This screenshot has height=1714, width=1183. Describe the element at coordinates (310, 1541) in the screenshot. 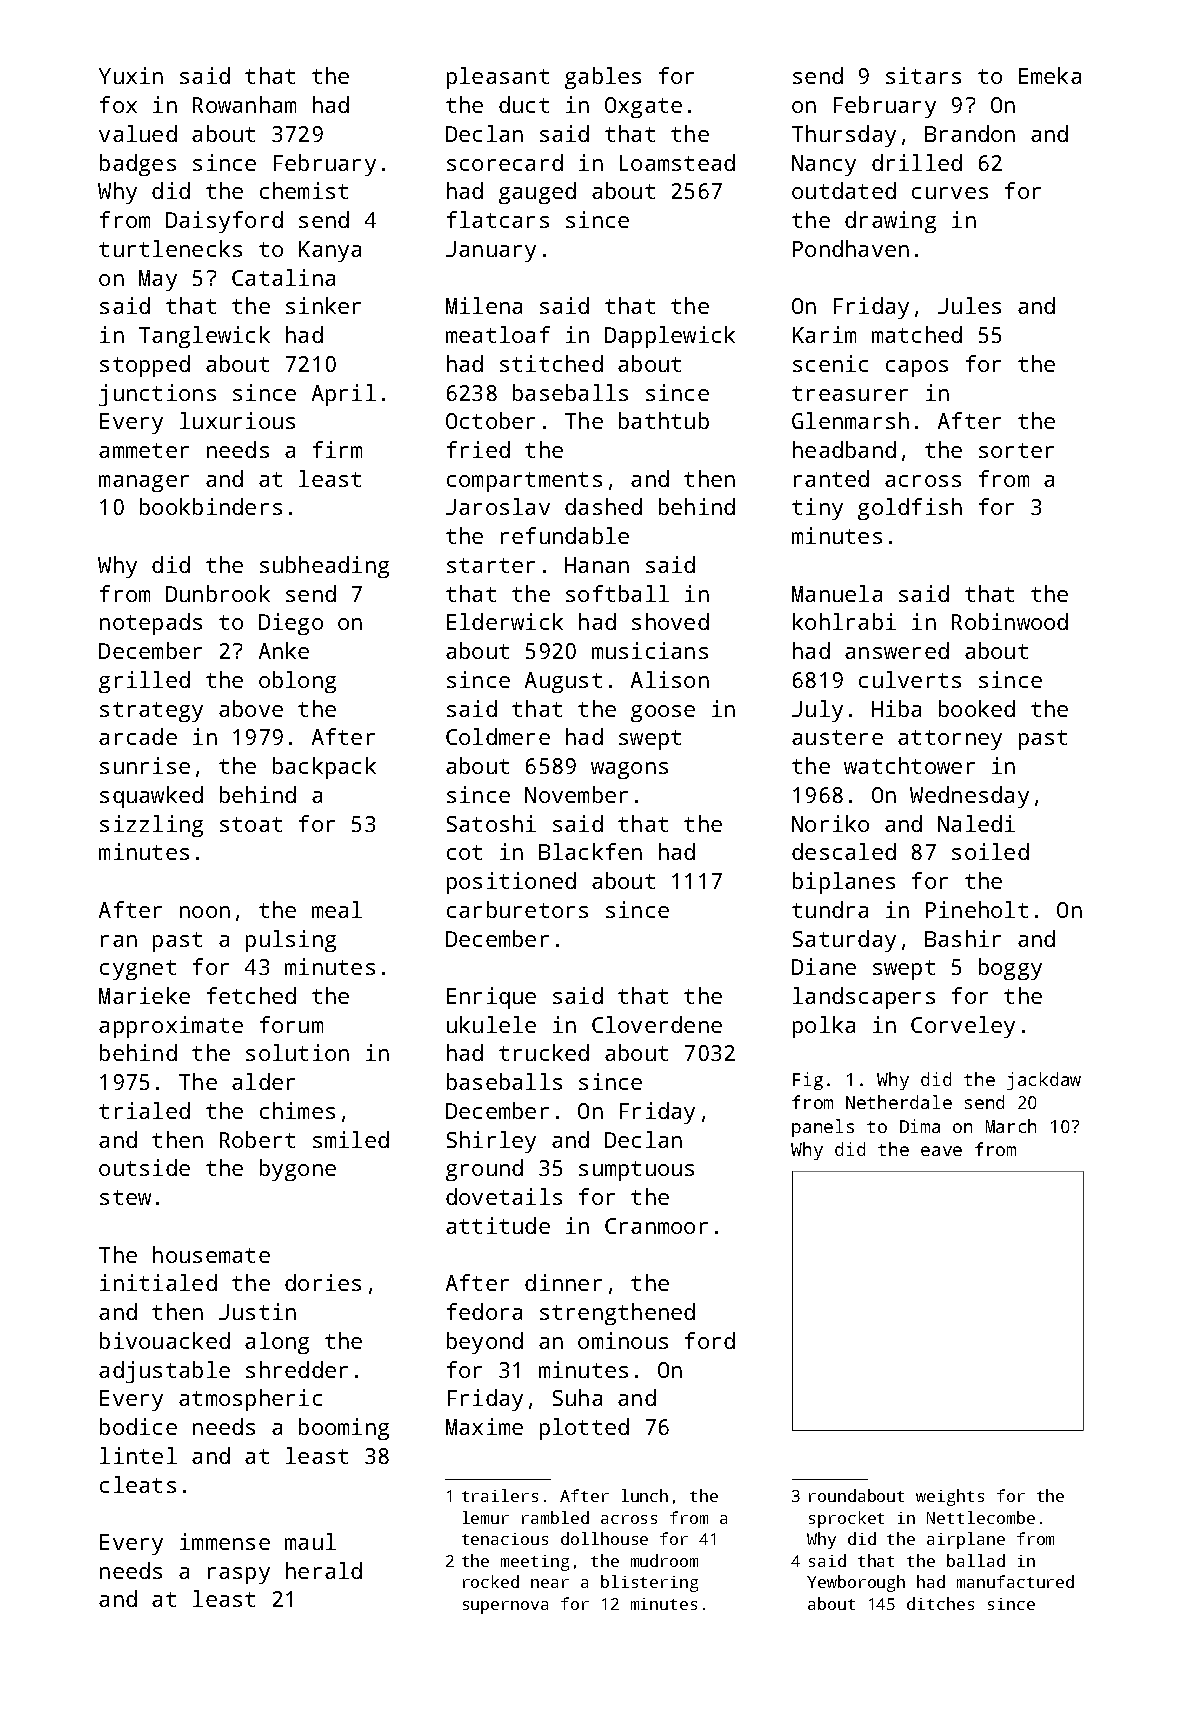

I see `maul` at that location.
